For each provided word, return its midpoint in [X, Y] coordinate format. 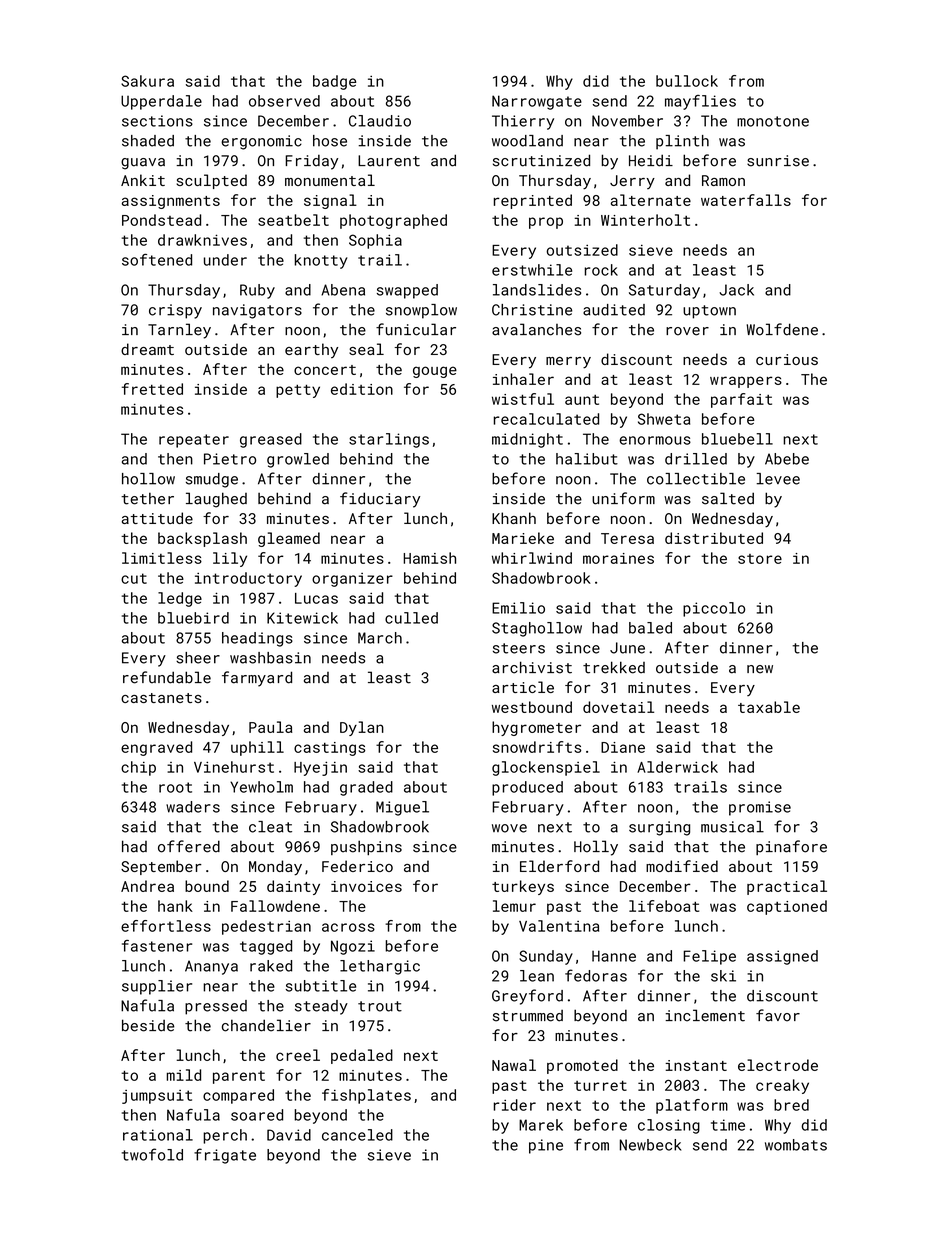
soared [257, 1115]
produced [527, 788]
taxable [769, 707]
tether [147, 499]
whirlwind [532, 558]
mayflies [700, 102]
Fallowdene [275, 906]
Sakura [147, 81]
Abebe [787, 459]
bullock [687, 81]
